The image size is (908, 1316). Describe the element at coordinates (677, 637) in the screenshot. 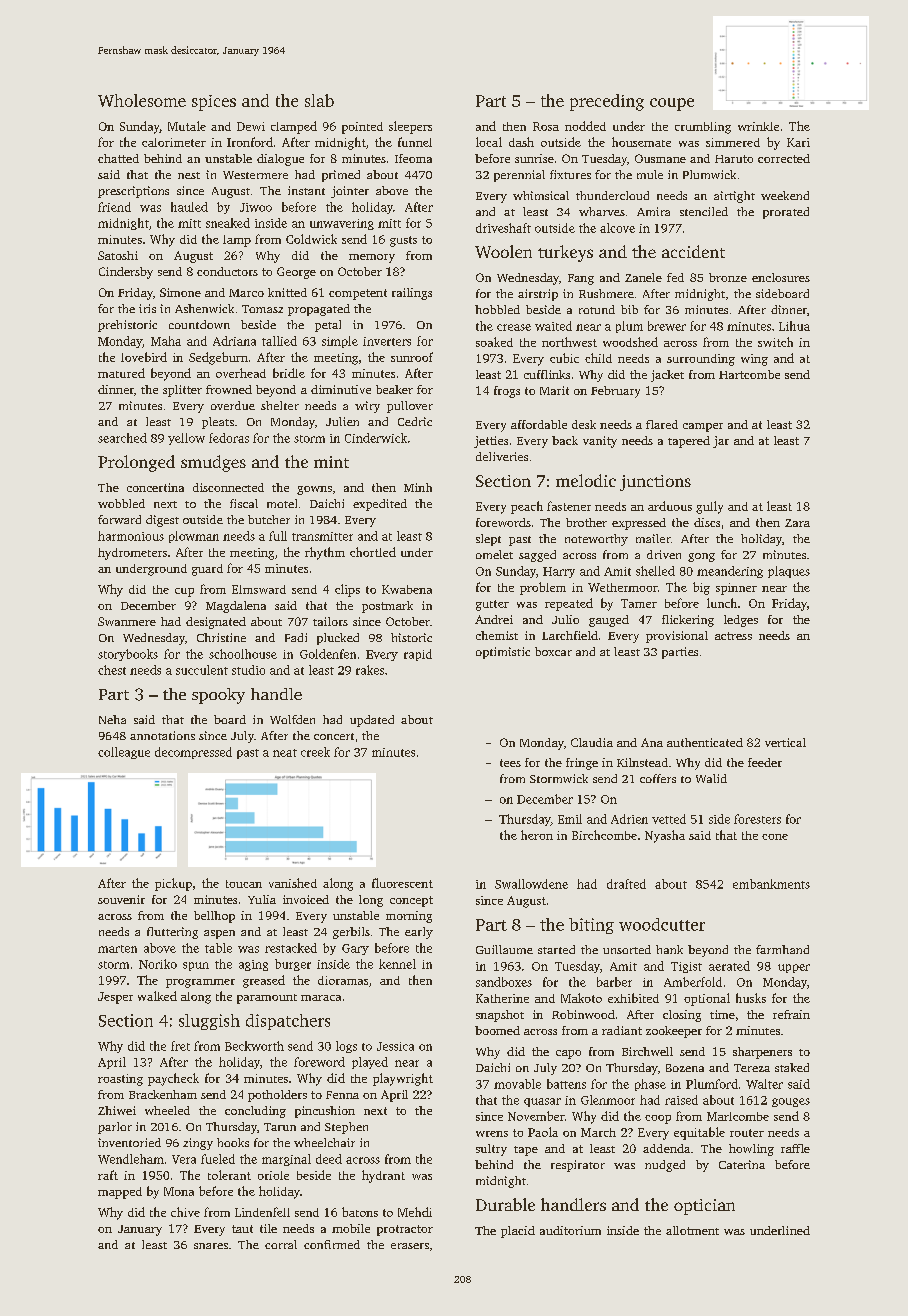

I see `provisional` at that location.
